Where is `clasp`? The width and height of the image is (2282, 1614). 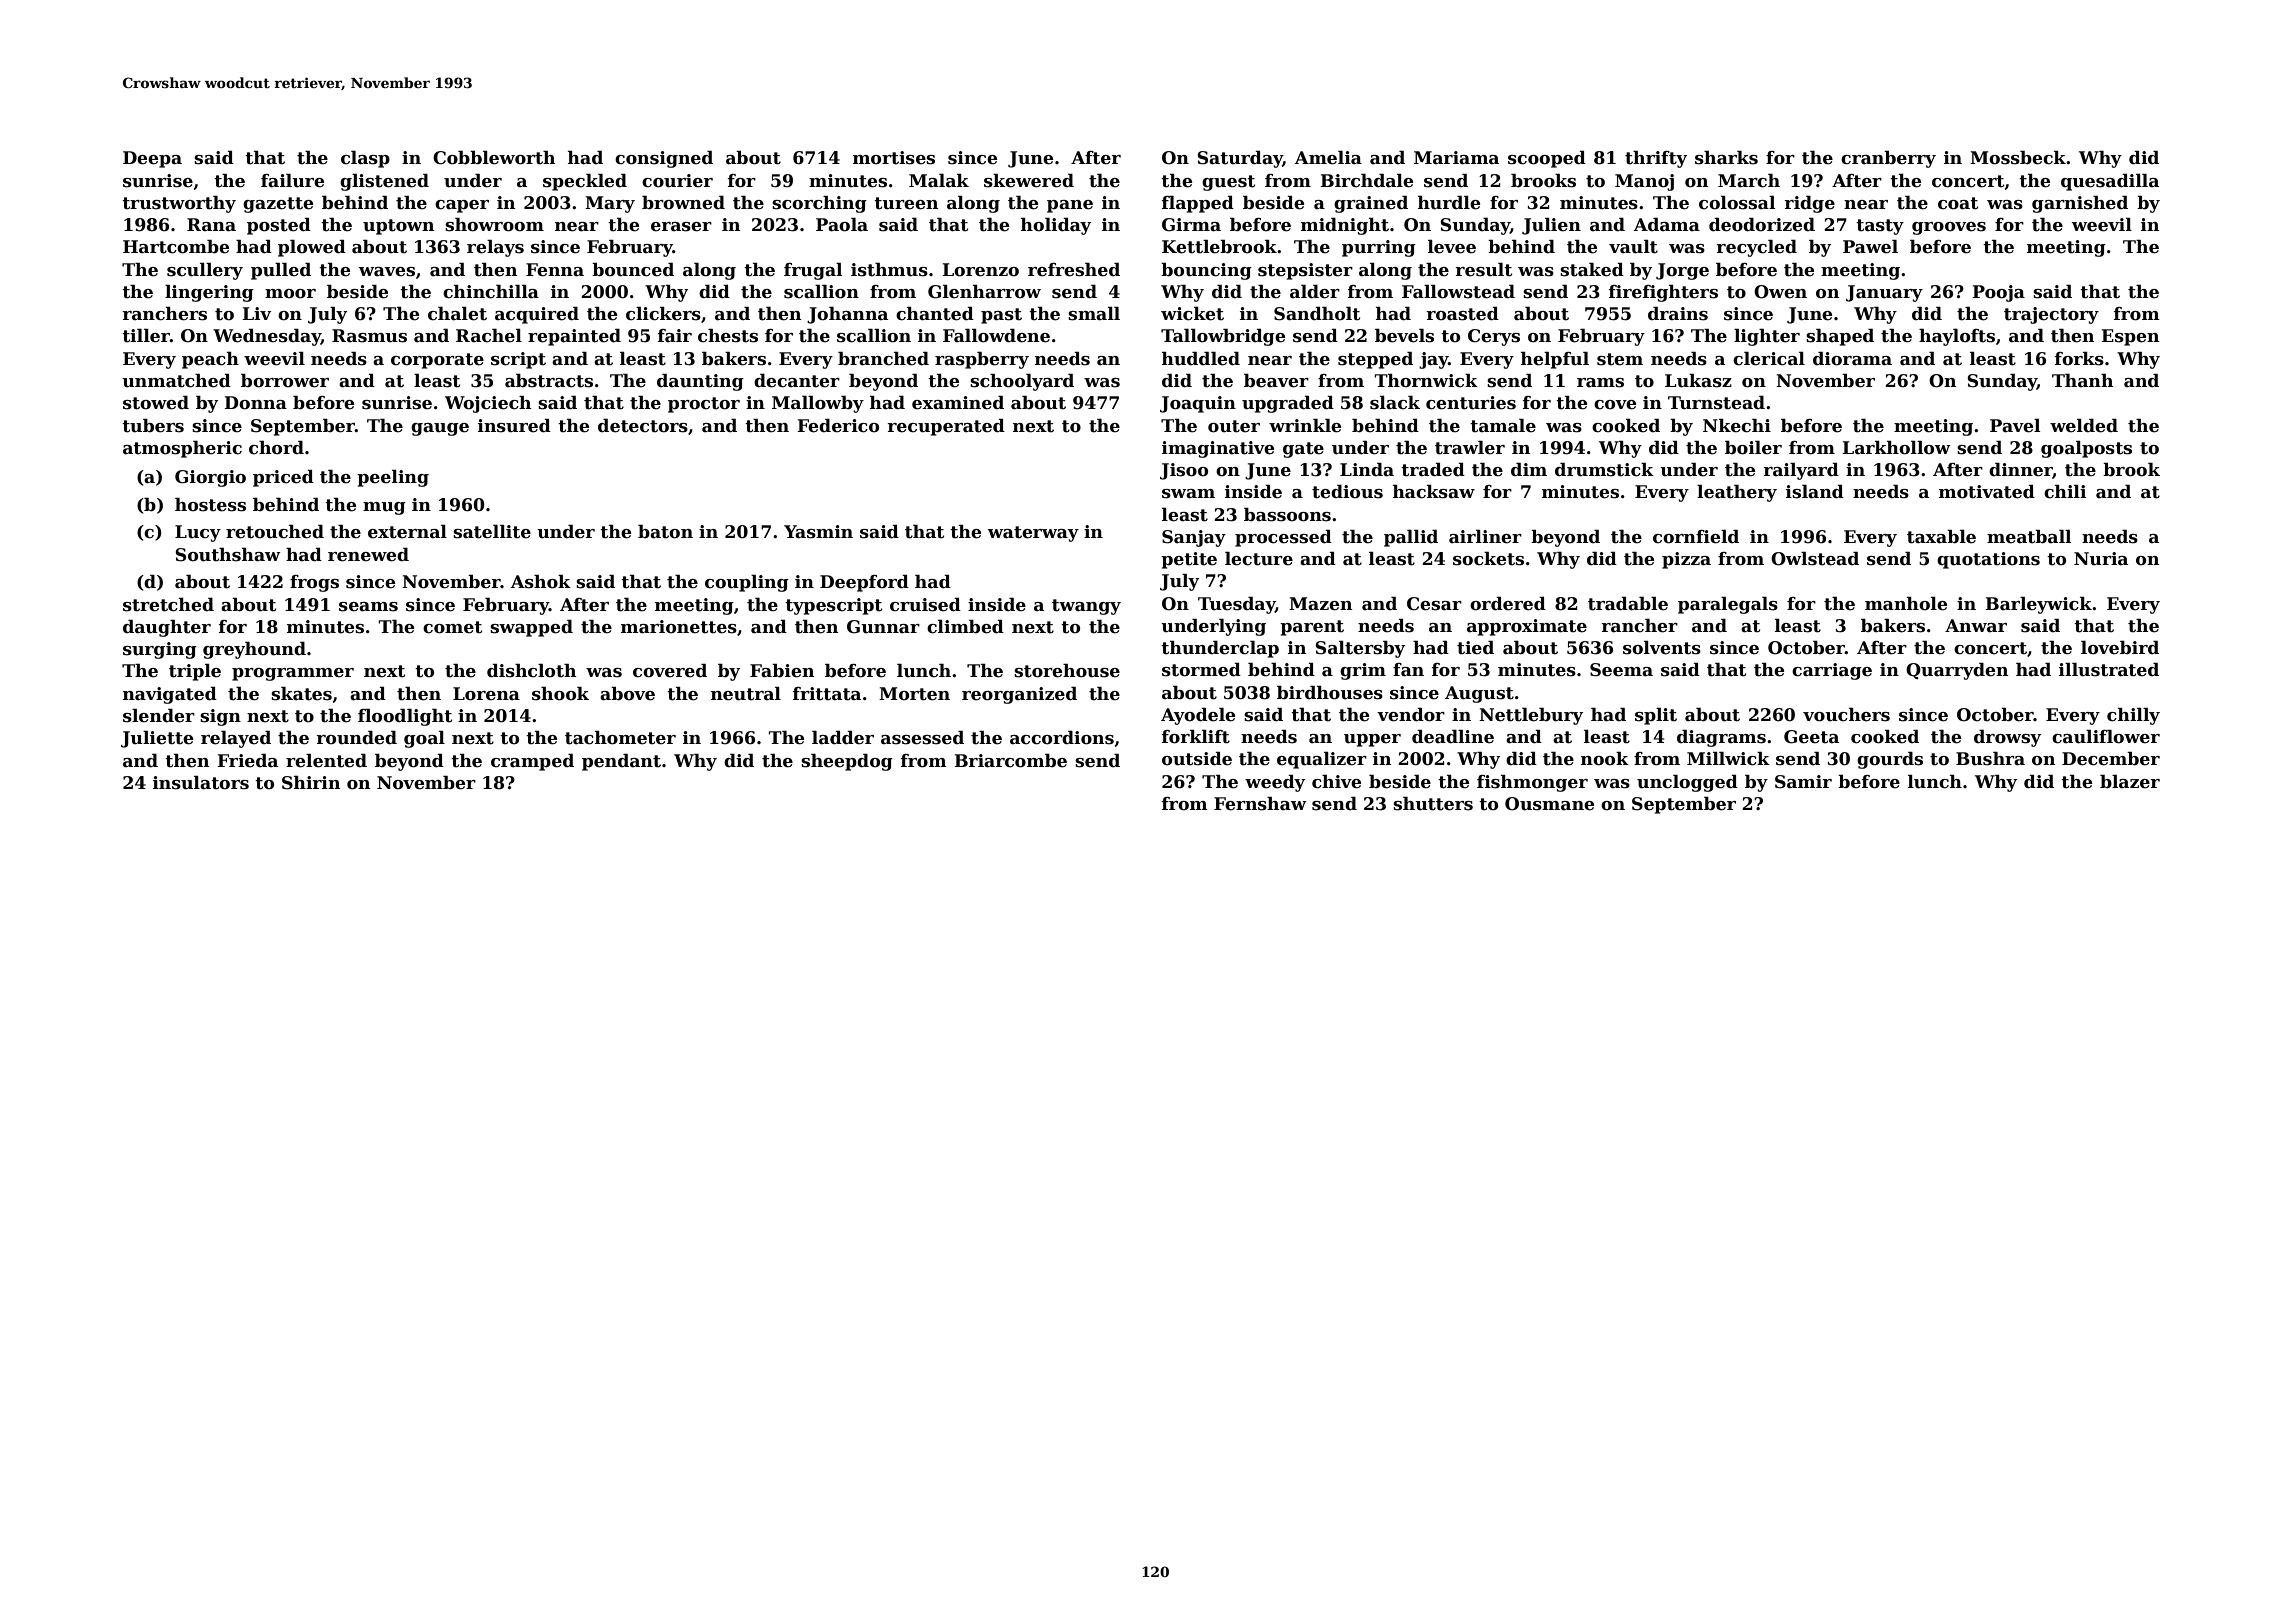 clasp is located at coordinates (365, 159).
